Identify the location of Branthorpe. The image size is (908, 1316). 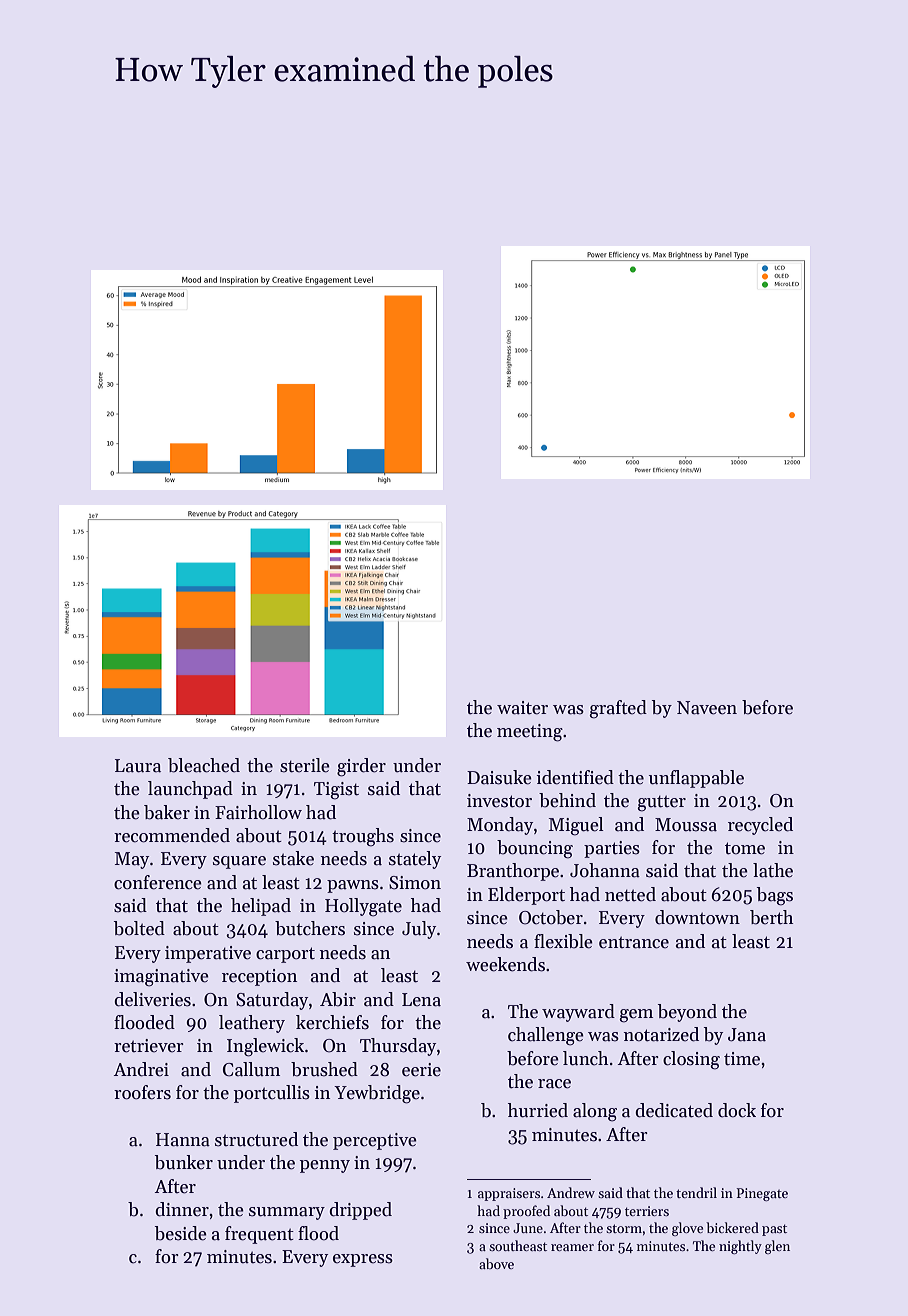
(513, 872).
